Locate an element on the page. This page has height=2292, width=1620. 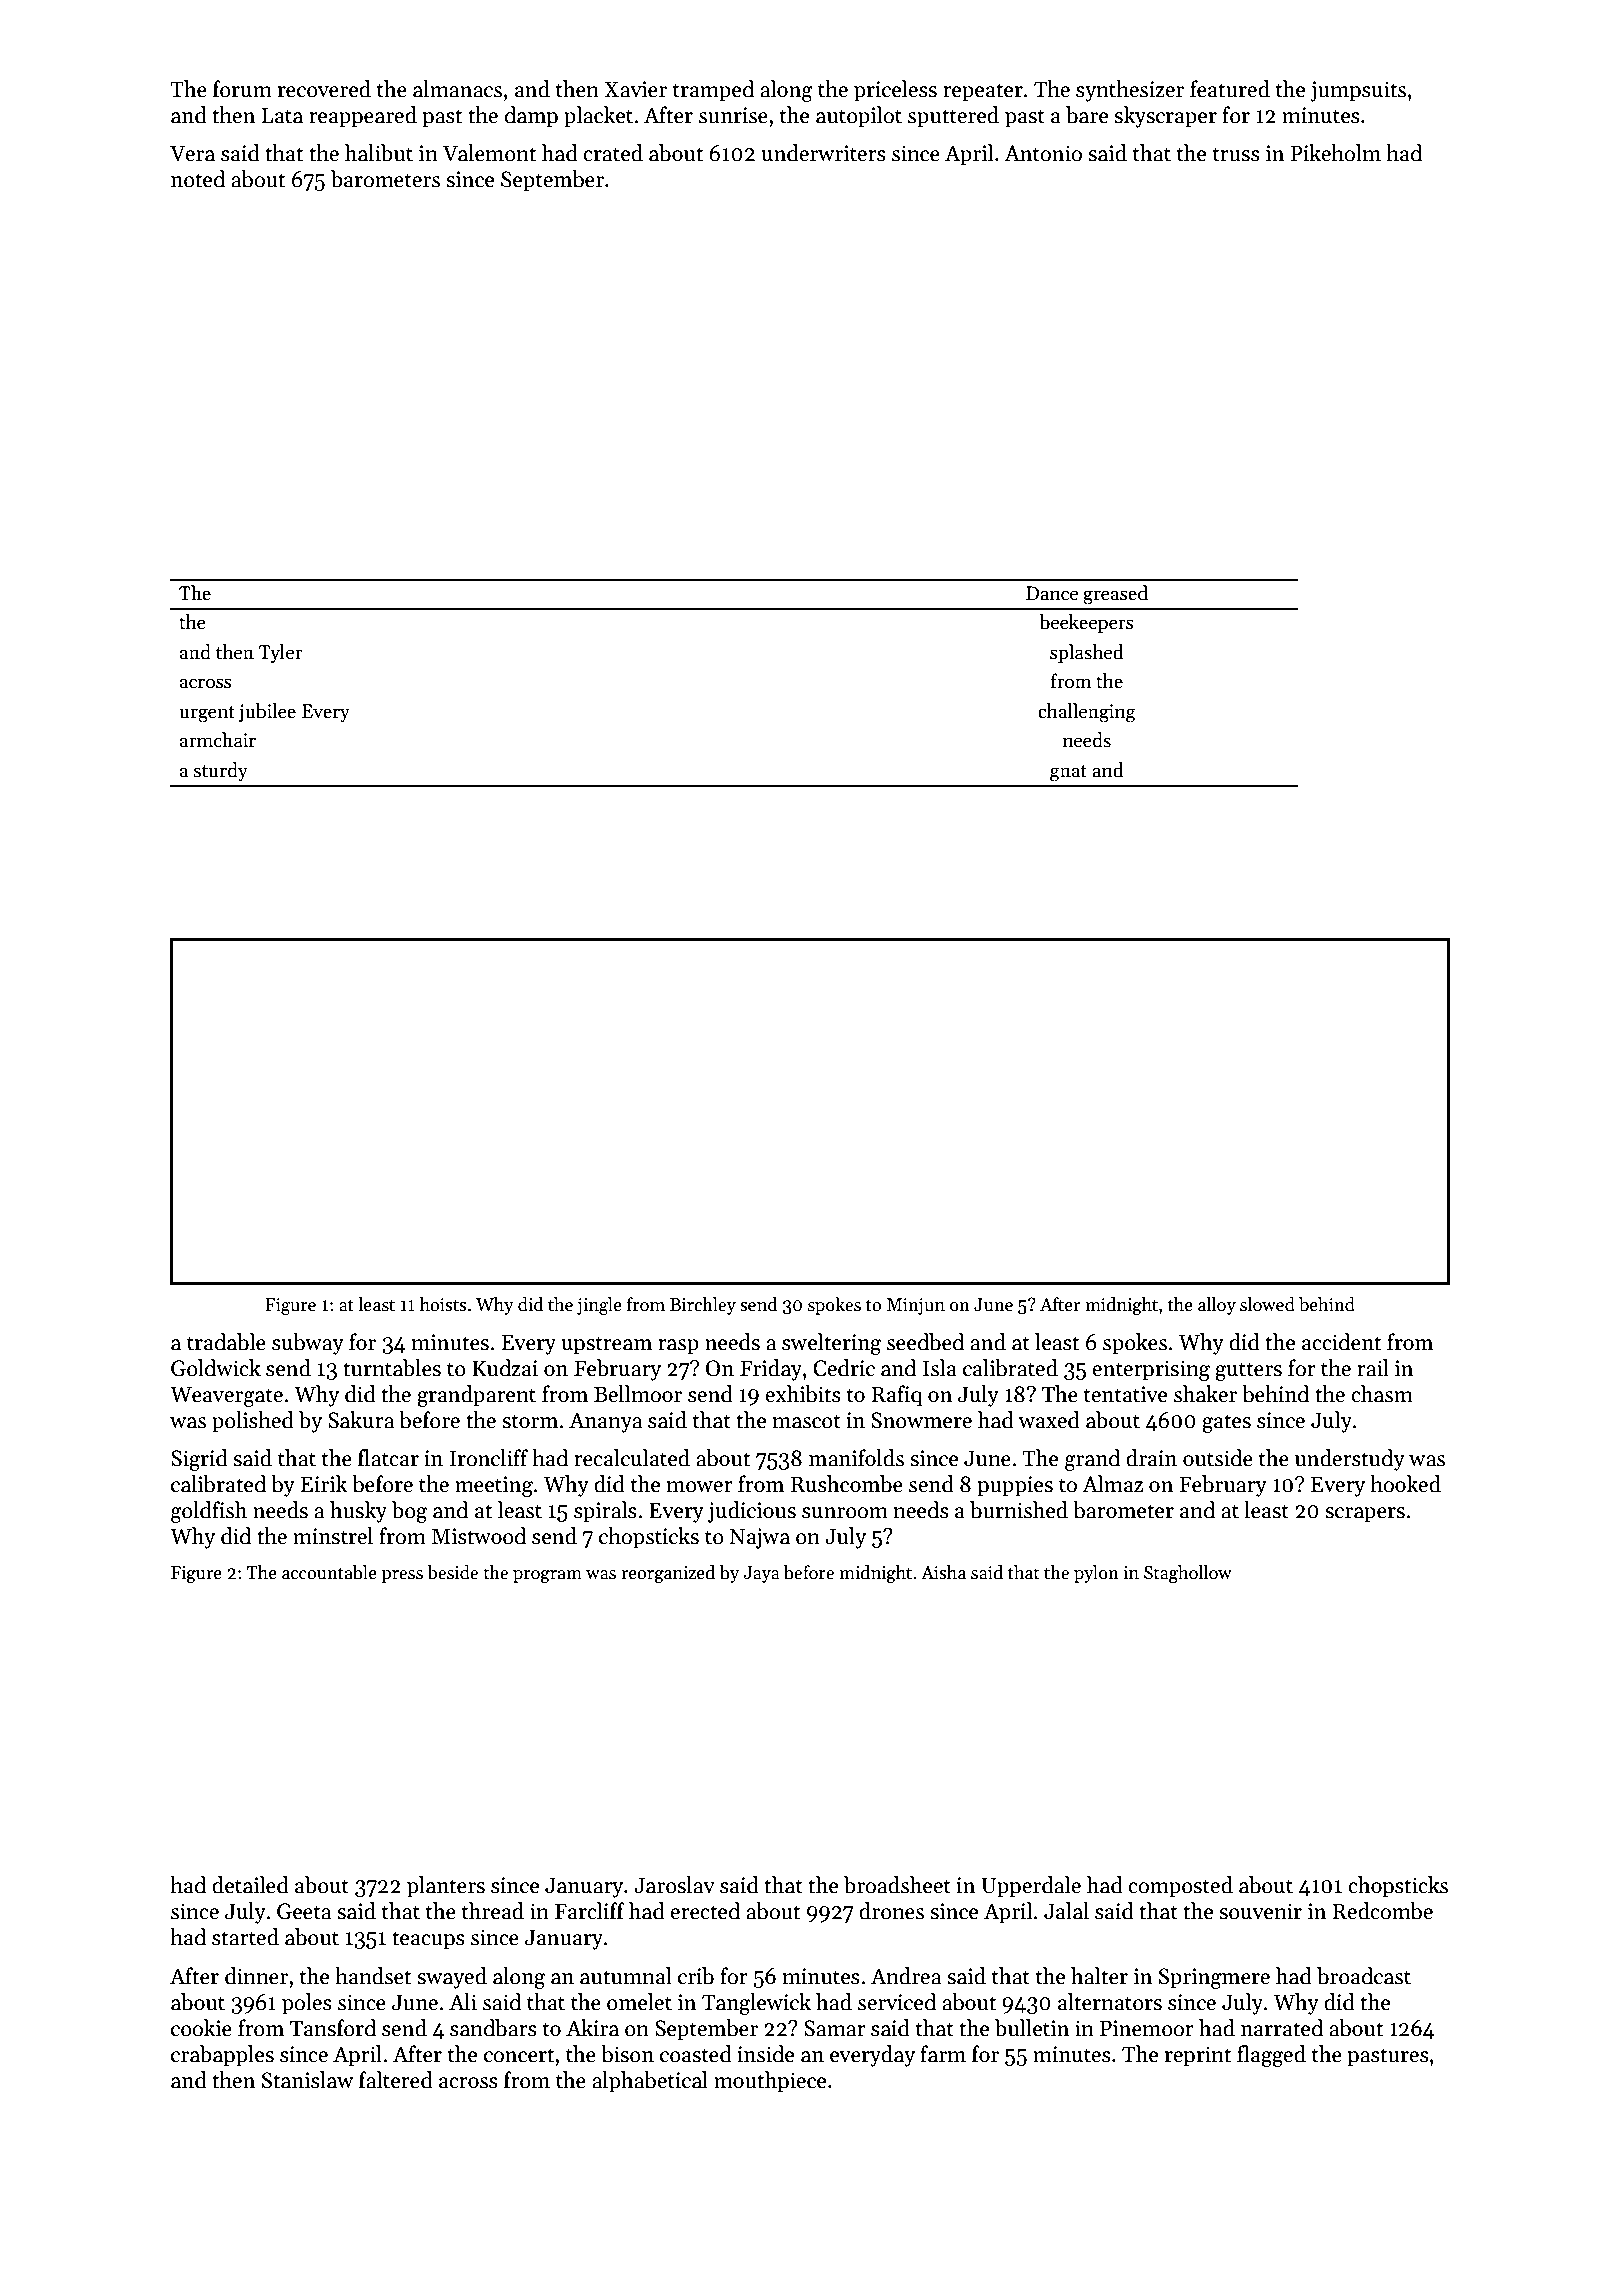
jingle is located at coordinates (599, 1306).
